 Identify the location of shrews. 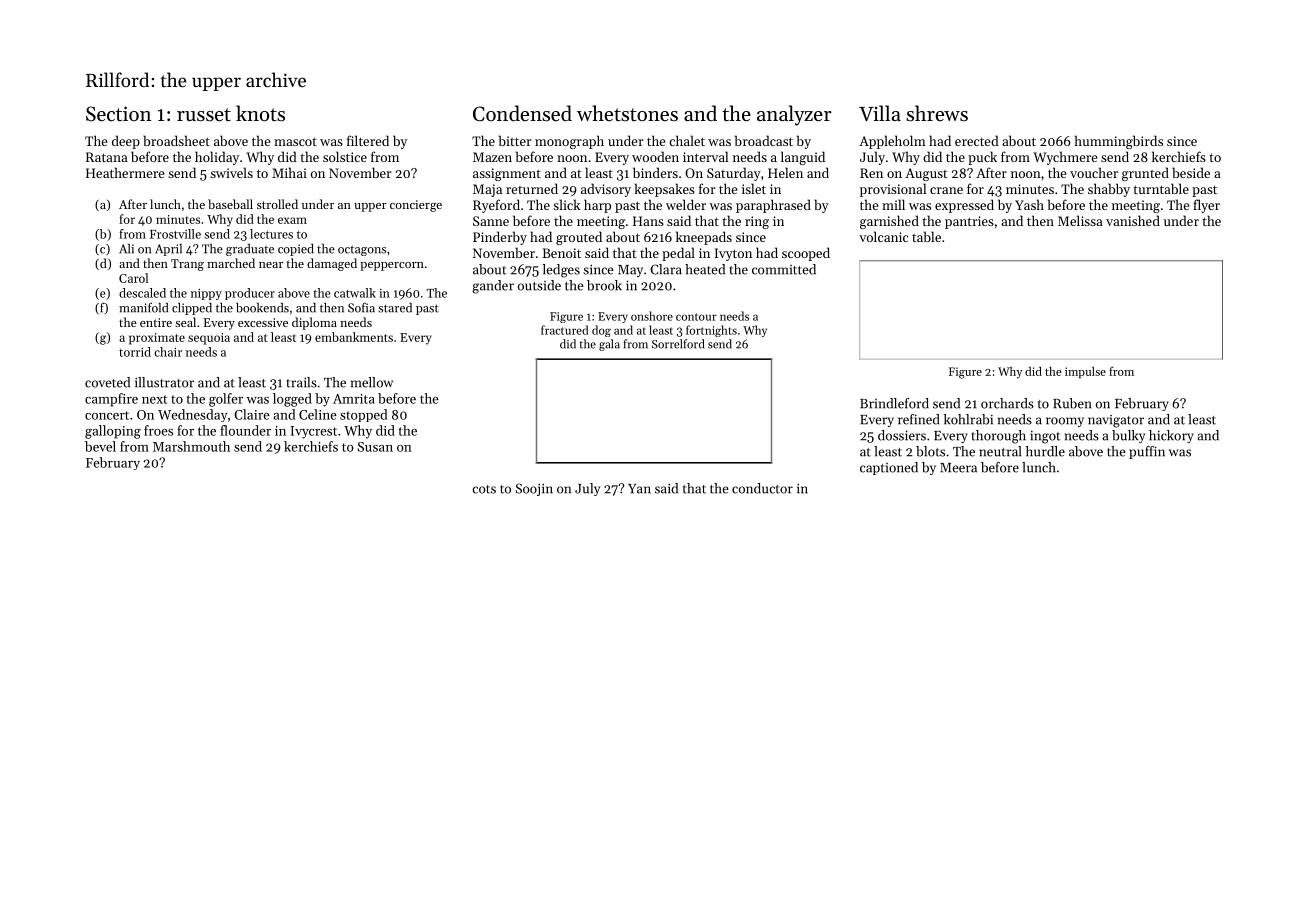
(937, 113).
